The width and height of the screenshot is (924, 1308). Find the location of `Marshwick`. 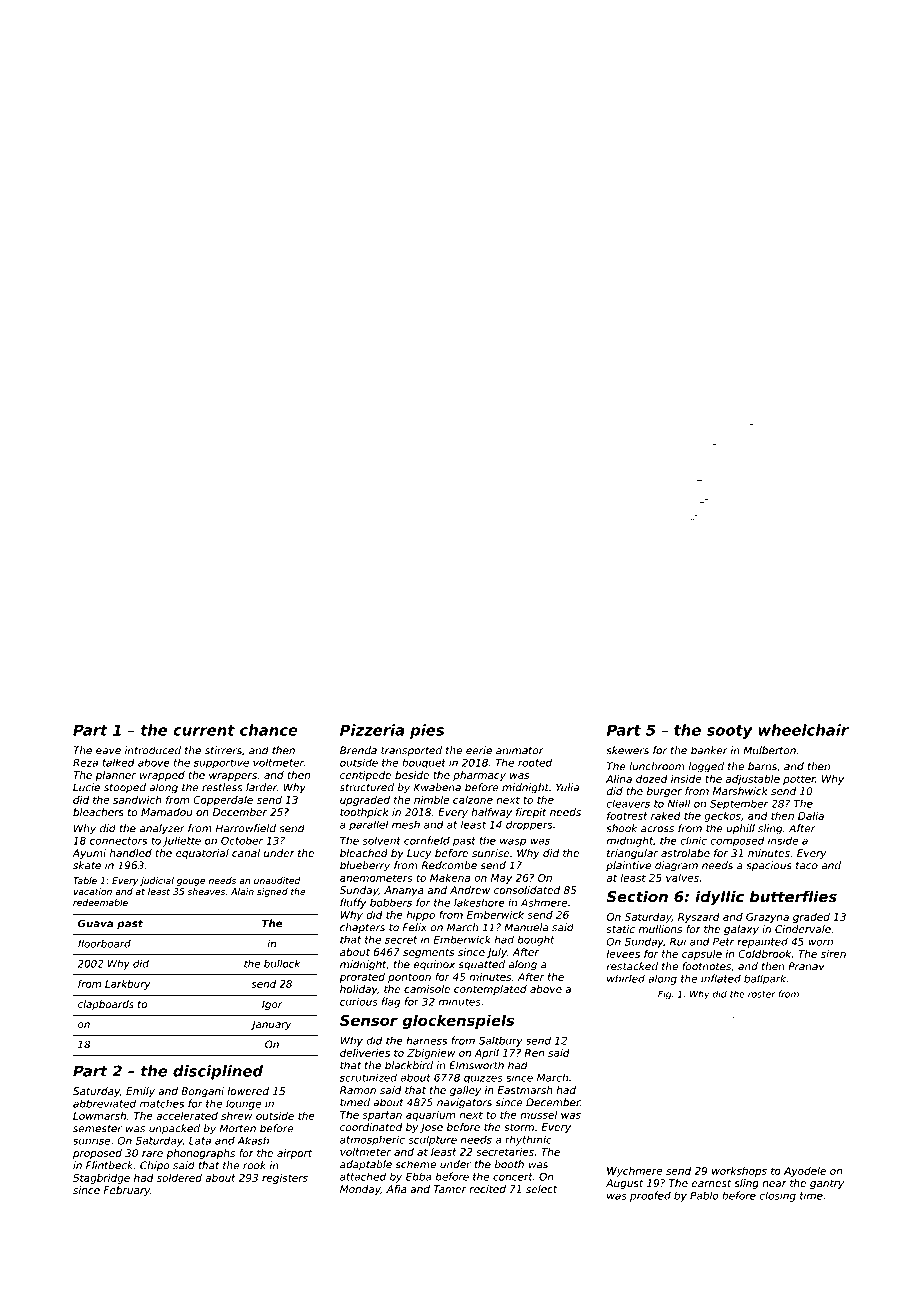

Marshwick is located at coordinates (740, 791).
